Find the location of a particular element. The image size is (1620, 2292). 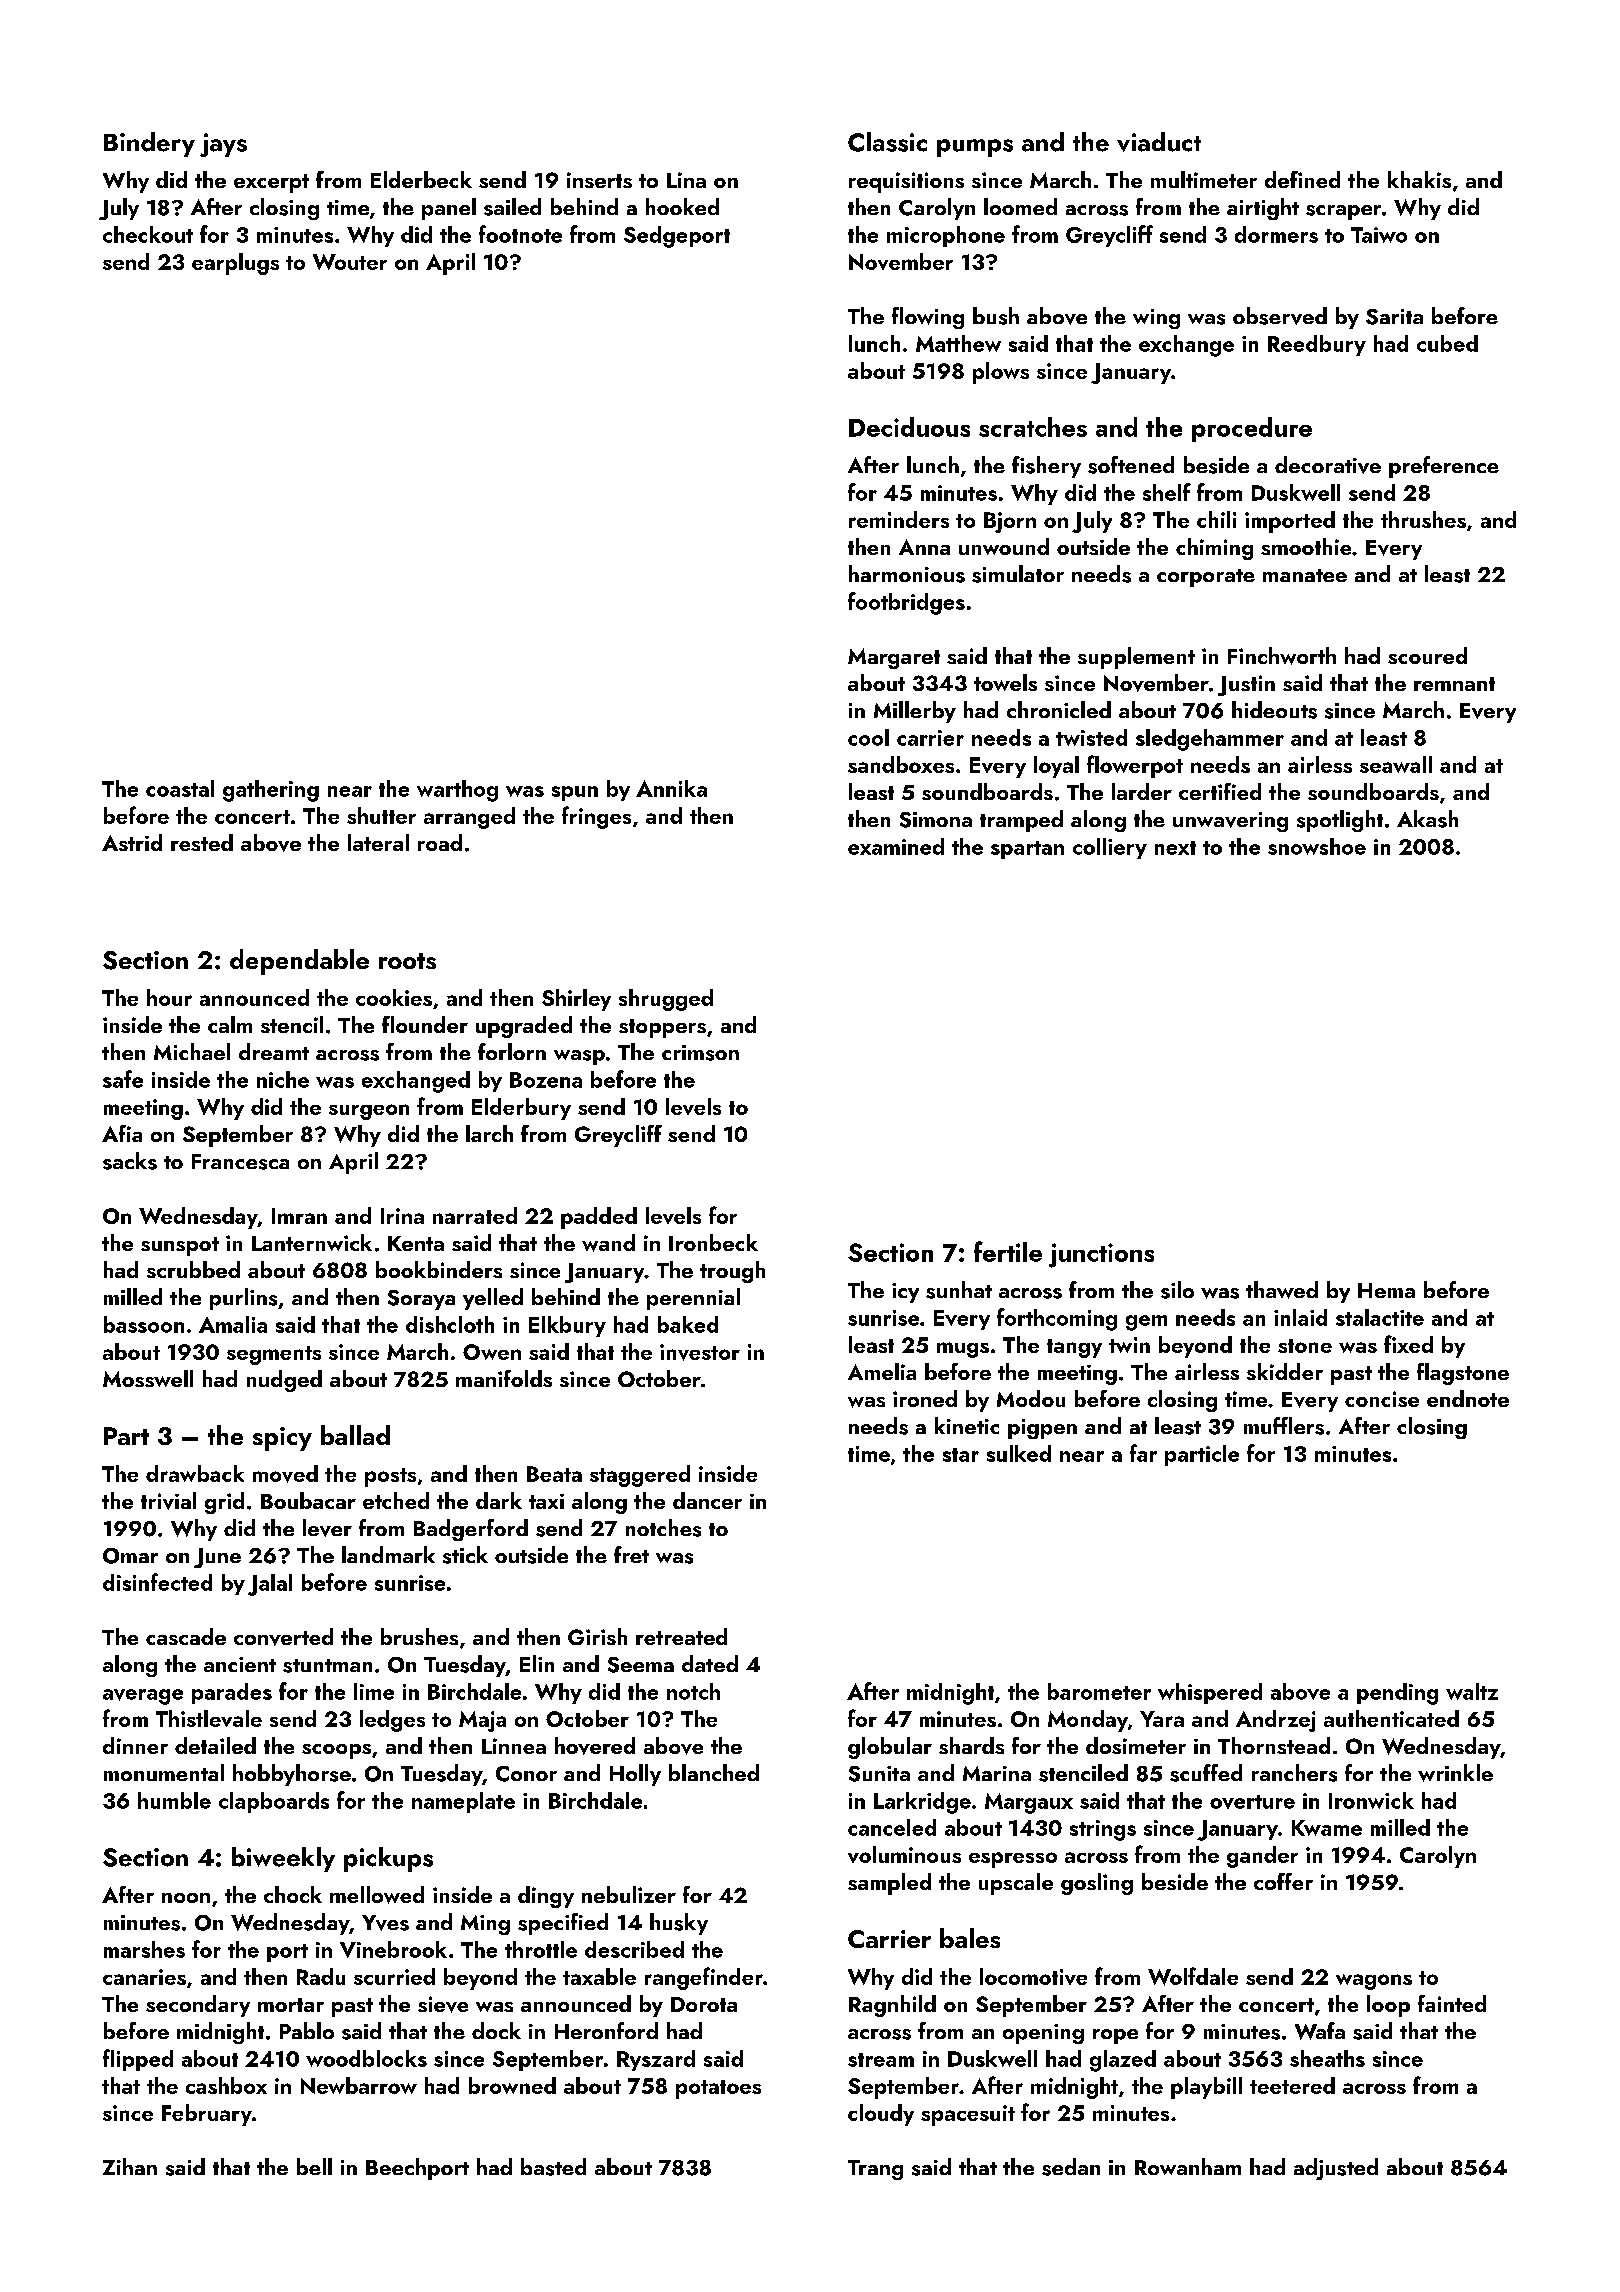

canaries is located at coordinates (144, 1977).
